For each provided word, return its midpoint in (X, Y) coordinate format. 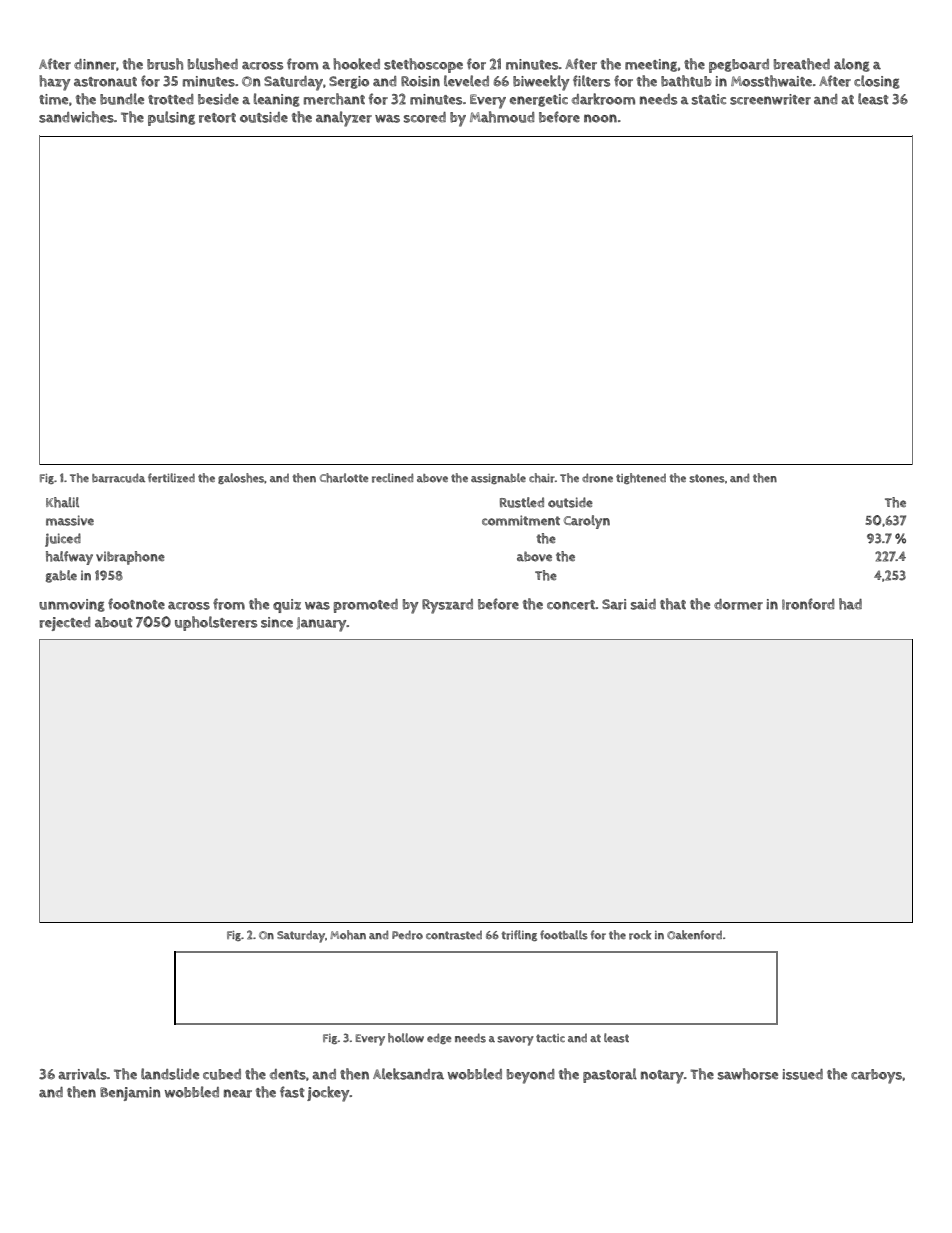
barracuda (118, 478)
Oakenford (694, 935)
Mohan (348, 935)
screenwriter (770, 99)
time (53, 99)
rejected (65, 624)
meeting (651, 65)
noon (600, 118)
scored (425, 117)
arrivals (82, 1074)
